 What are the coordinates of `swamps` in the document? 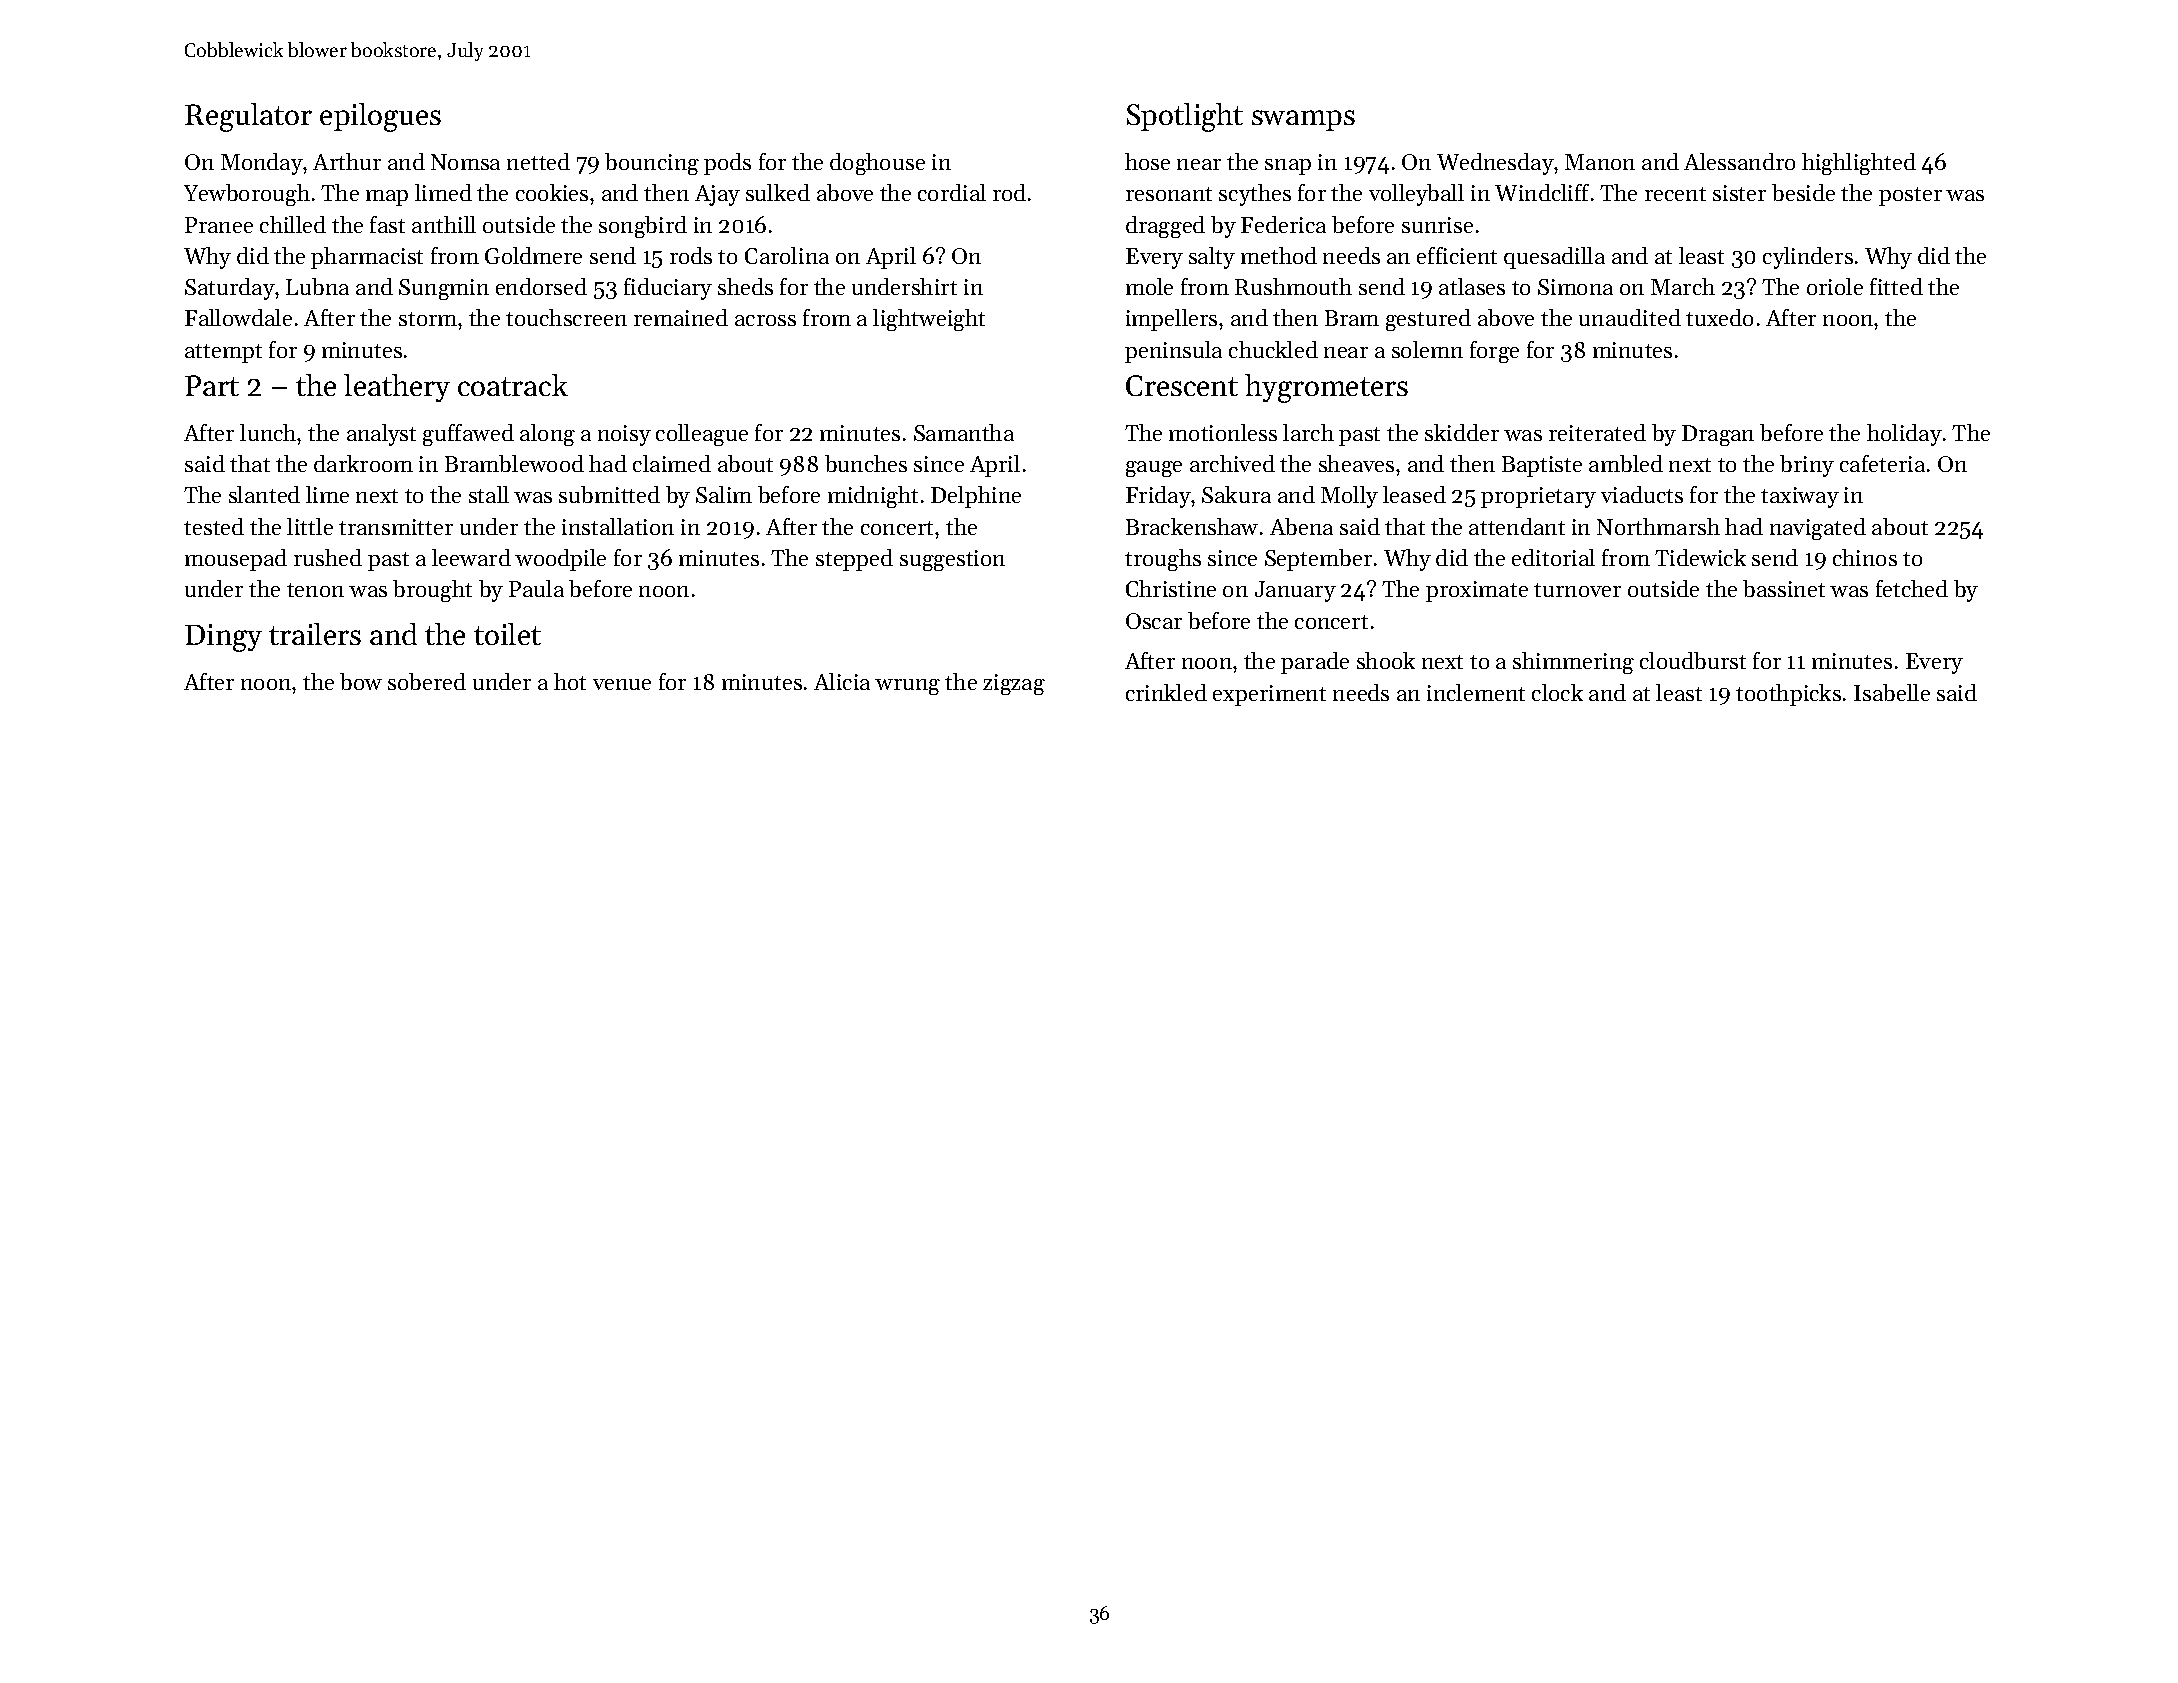 It's located at (1303, 120).
